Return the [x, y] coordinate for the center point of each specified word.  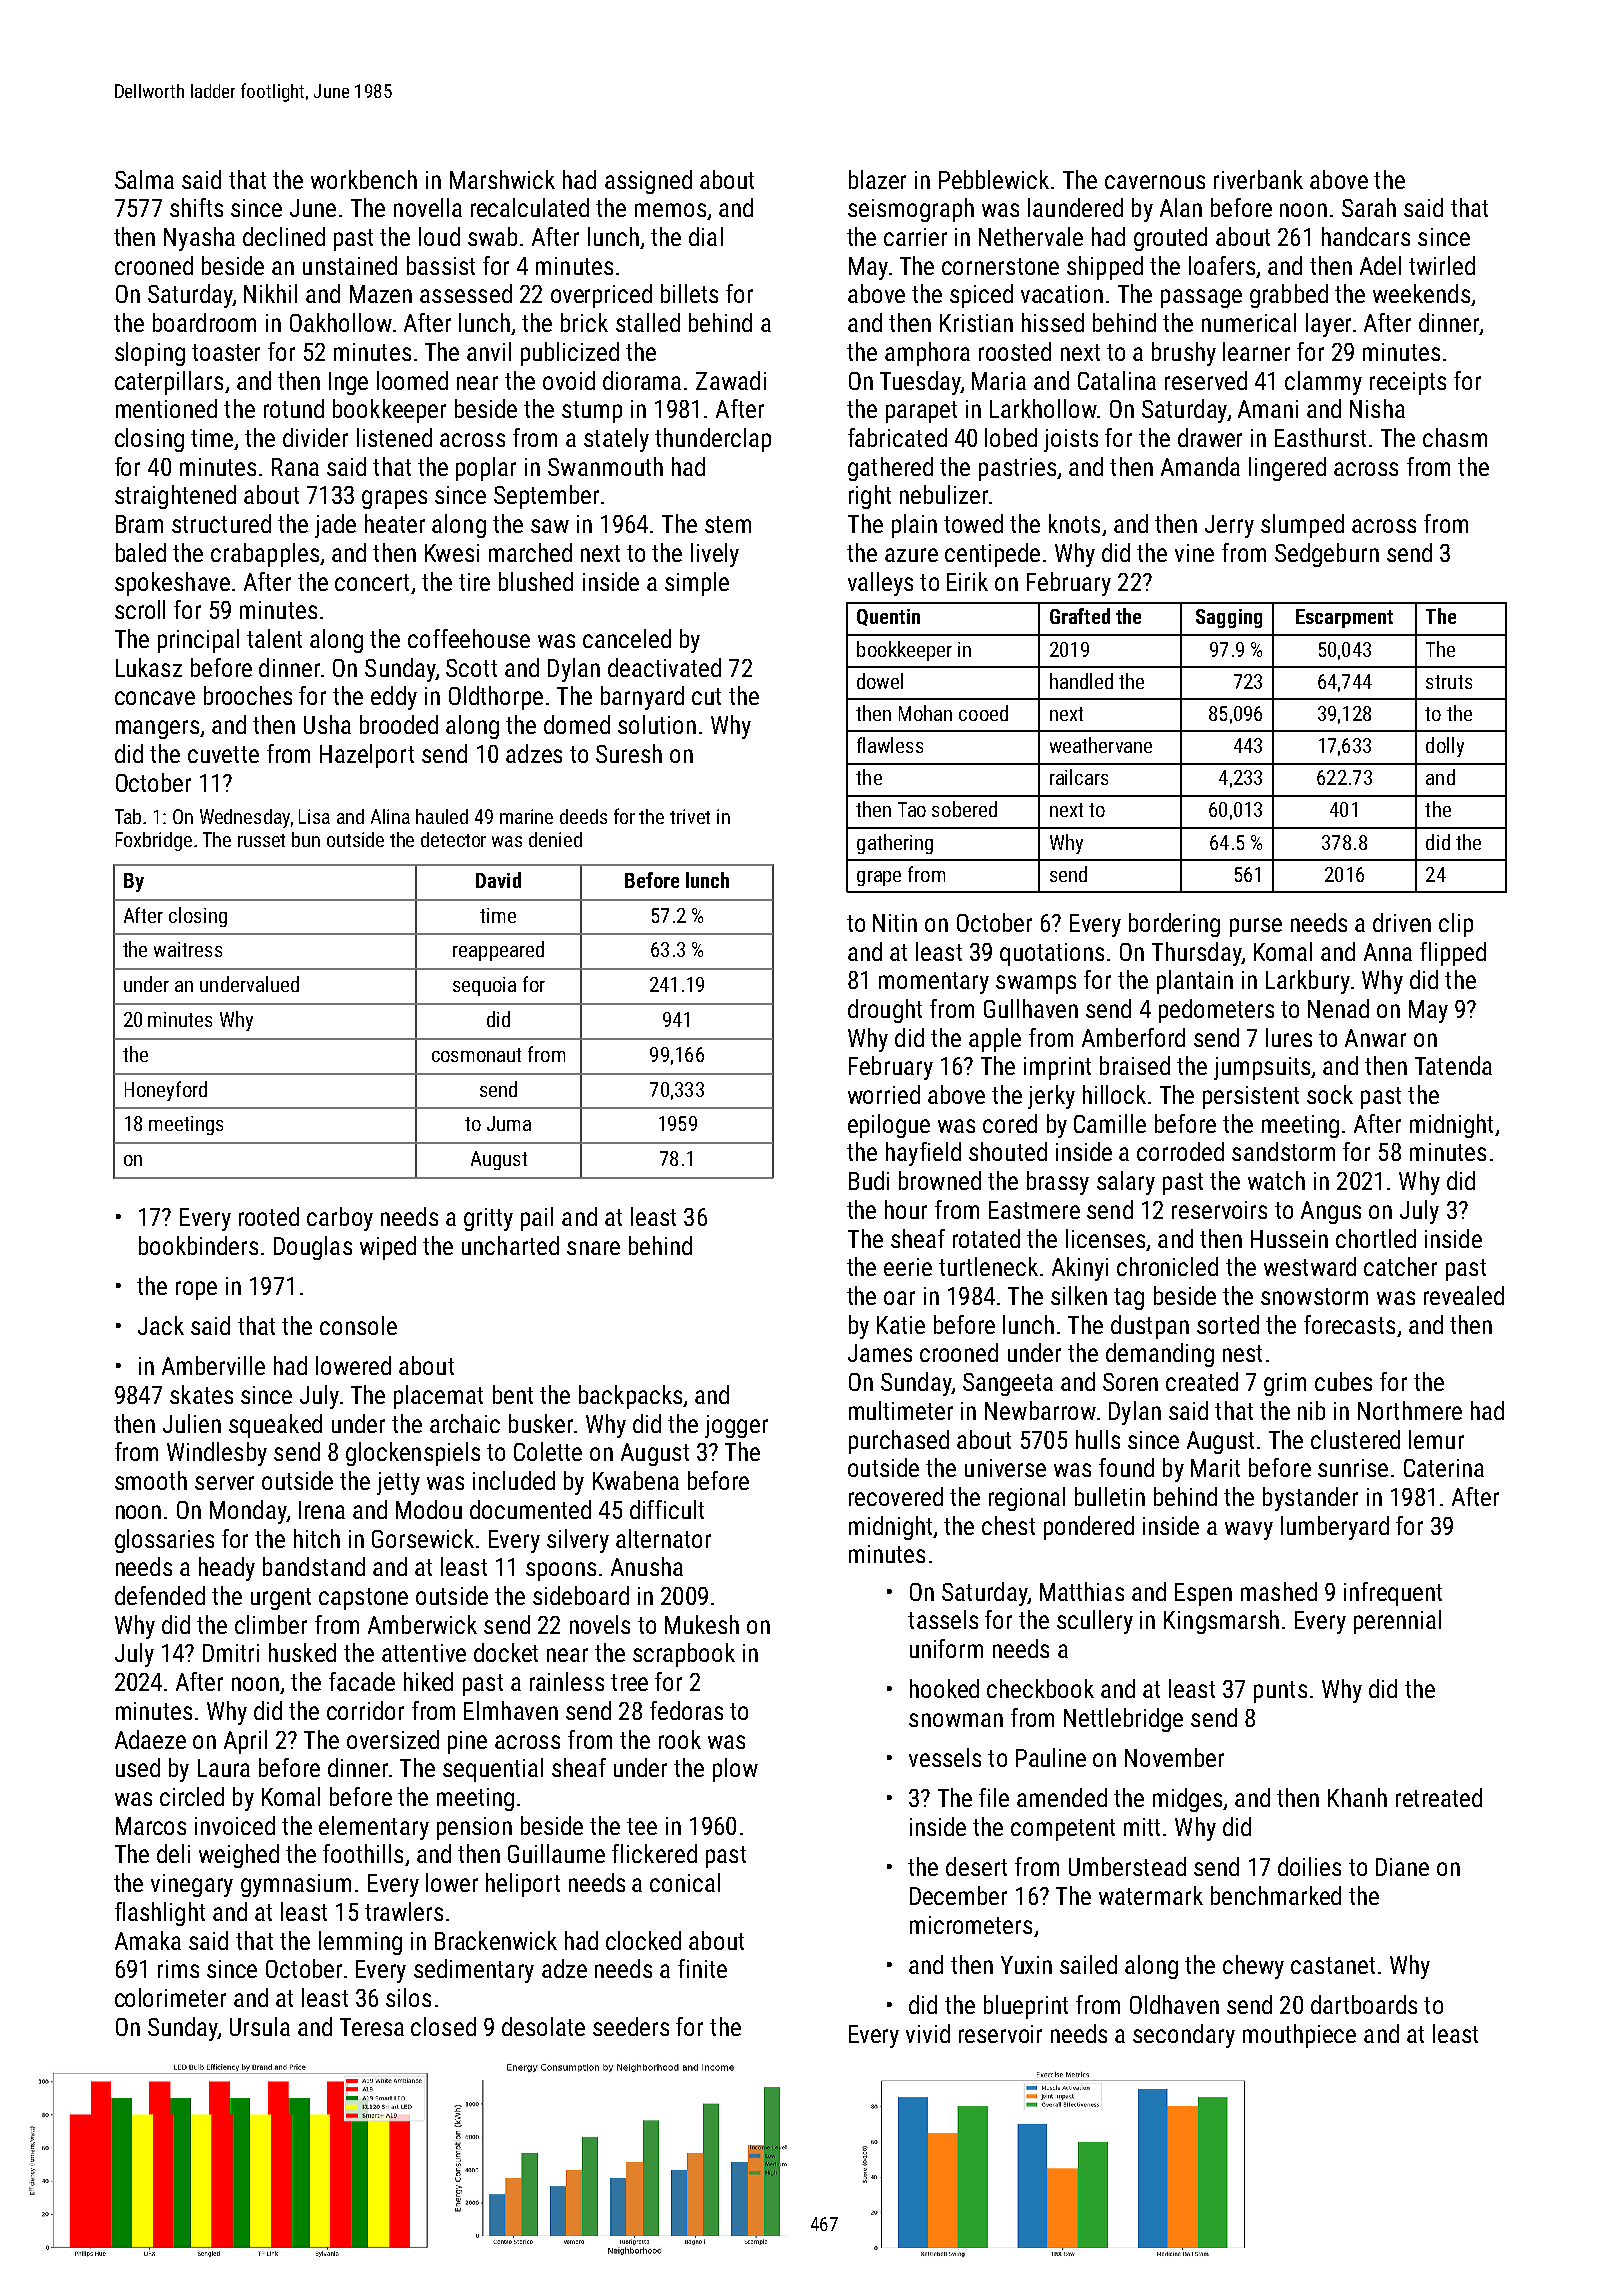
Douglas [313, 1248]
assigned [648, 182]
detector [453, 839]
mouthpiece [1299, 2036]
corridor [365, 1710]
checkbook [1040, 1688]
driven [1402, 922]
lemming [360, 1943]
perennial [1397, 1622]
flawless [890, 745]
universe [1005, 1468]
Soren [1130, 1382]
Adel [1380, 265]
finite [702, 1968]
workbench [364, 179]
